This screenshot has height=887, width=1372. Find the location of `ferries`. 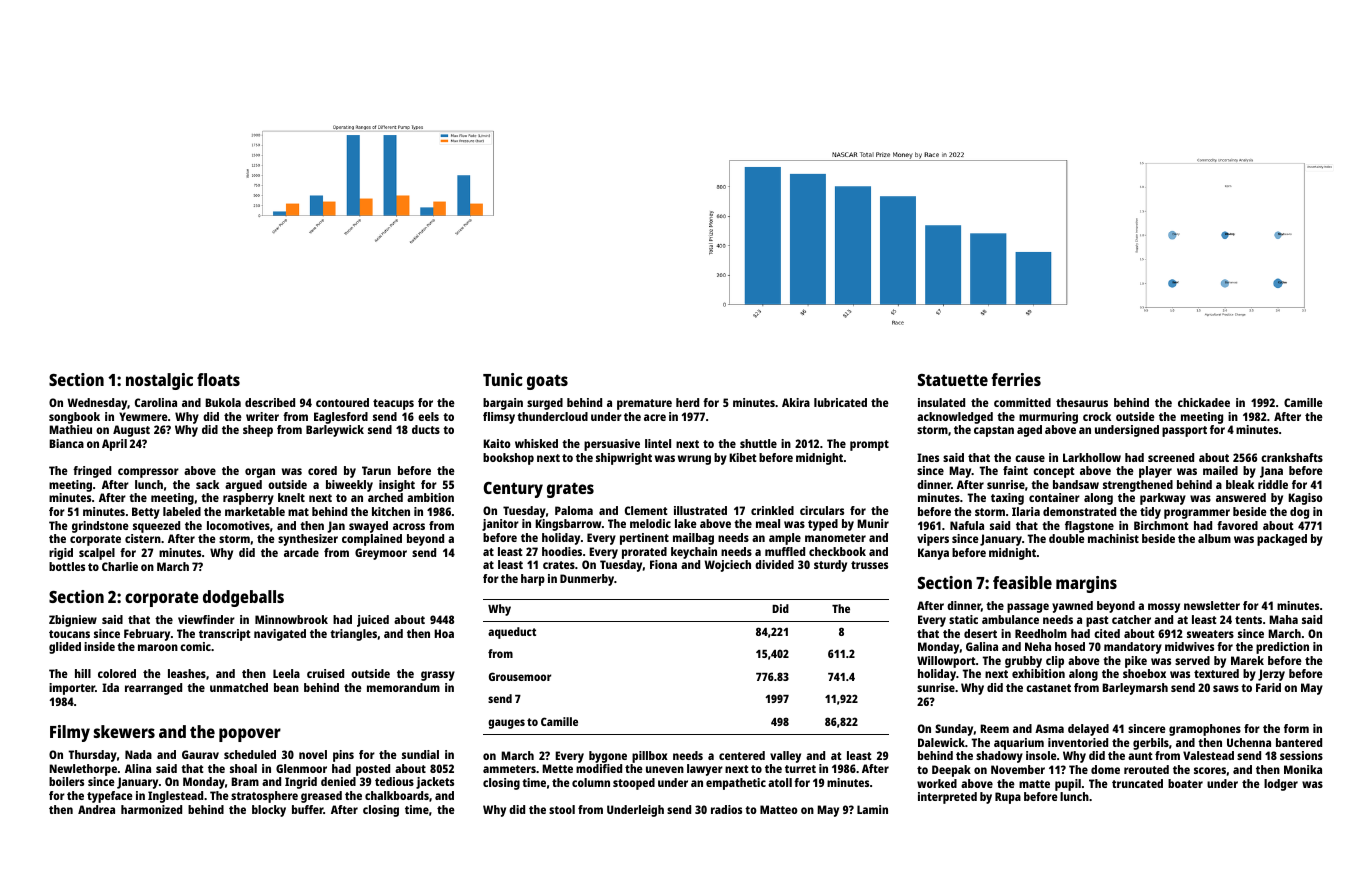

ferries is located at coordinates (1016, 379).
